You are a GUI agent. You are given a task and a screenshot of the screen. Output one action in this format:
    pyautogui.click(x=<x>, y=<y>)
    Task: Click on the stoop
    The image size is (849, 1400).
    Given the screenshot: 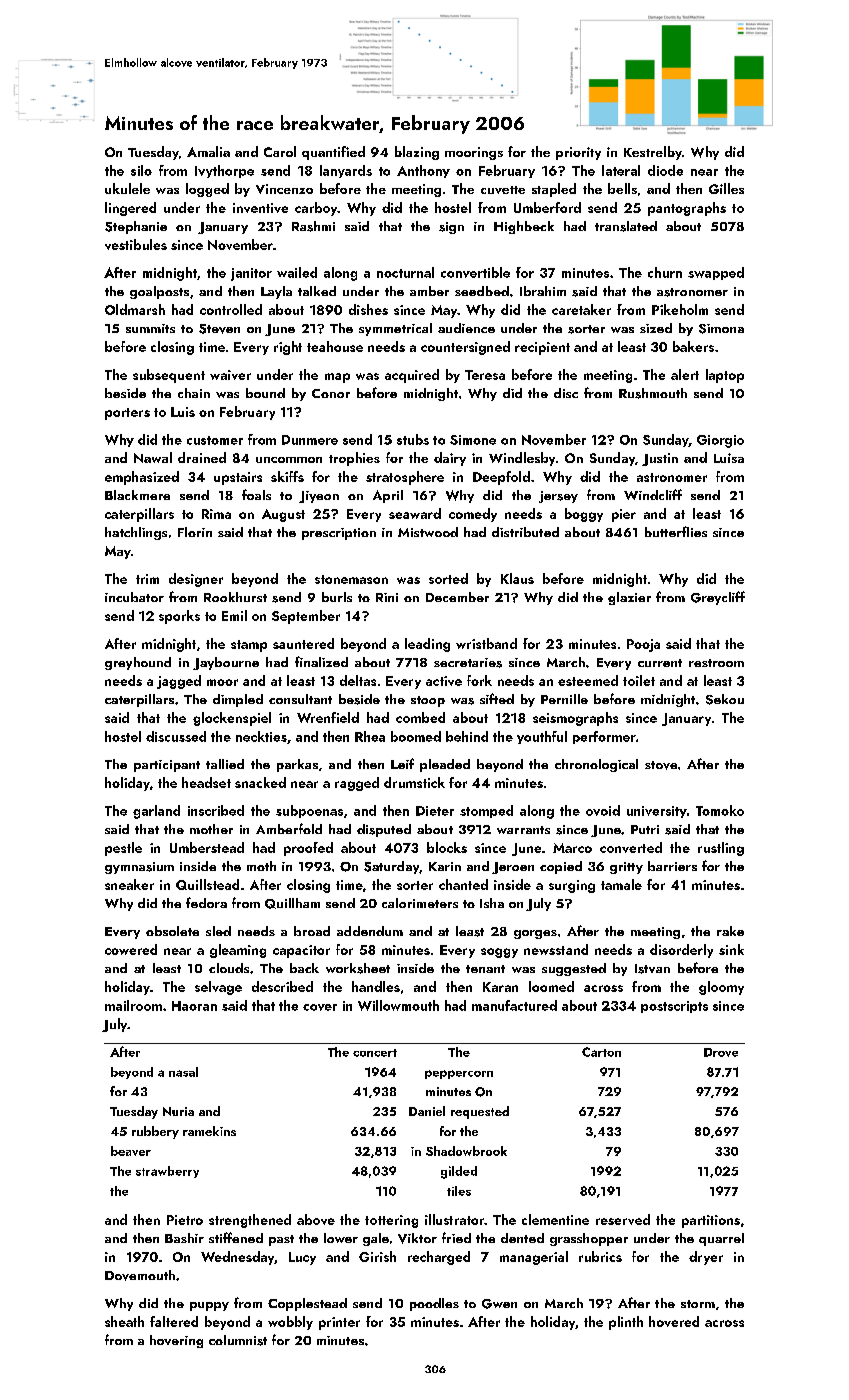 What is the action you would take?
    pyautogui.click(x=428, y=701)
